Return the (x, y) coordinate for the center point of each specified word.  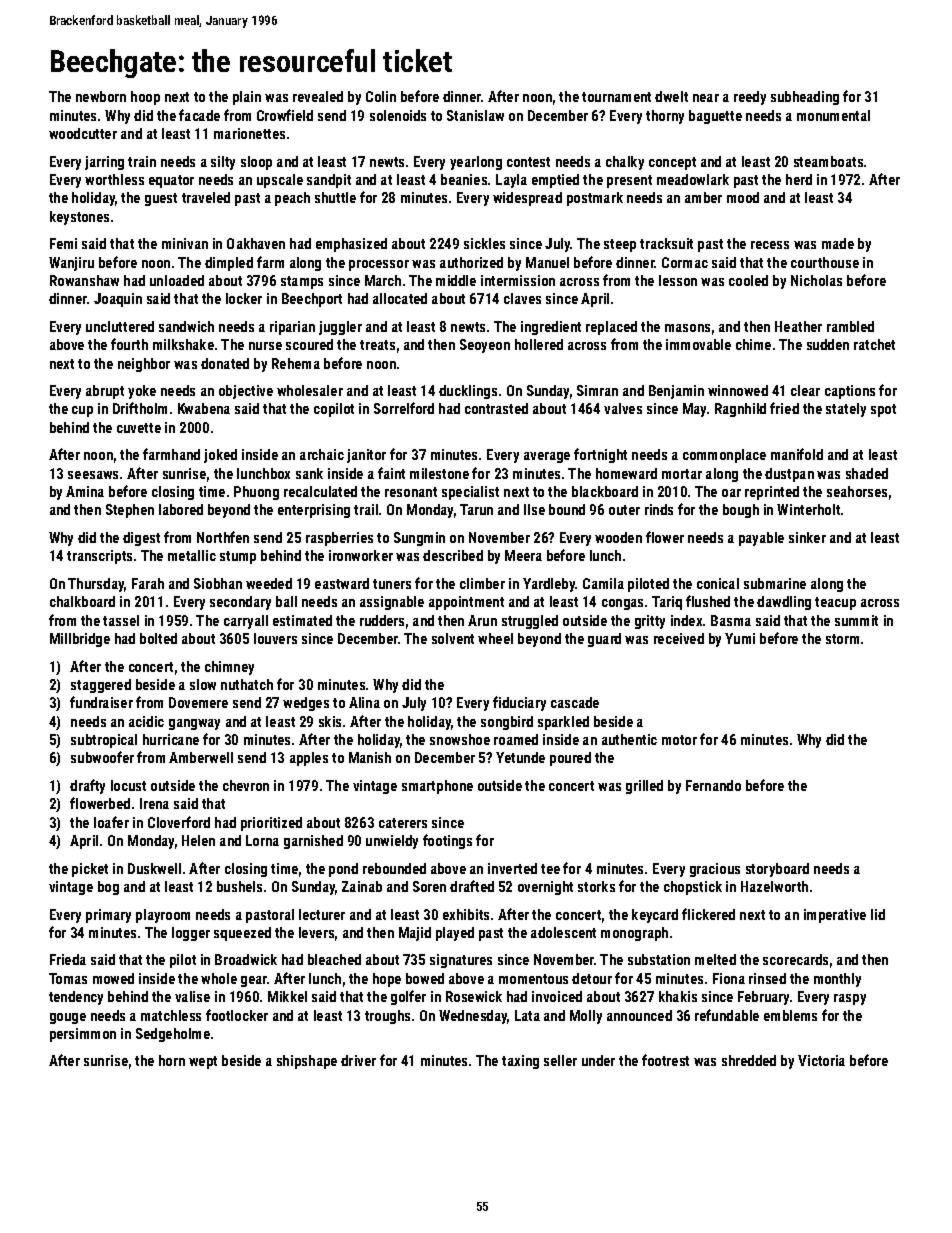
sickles (484, 243)
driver (358, 1060)
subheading (805, 98)
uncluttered (120, 326)
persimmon (83, 1035)
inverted (512, 868)
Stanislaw (475, 115)
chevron (246, 785)
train (142, 161)
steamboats (828, 161)
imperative (835, 916)
